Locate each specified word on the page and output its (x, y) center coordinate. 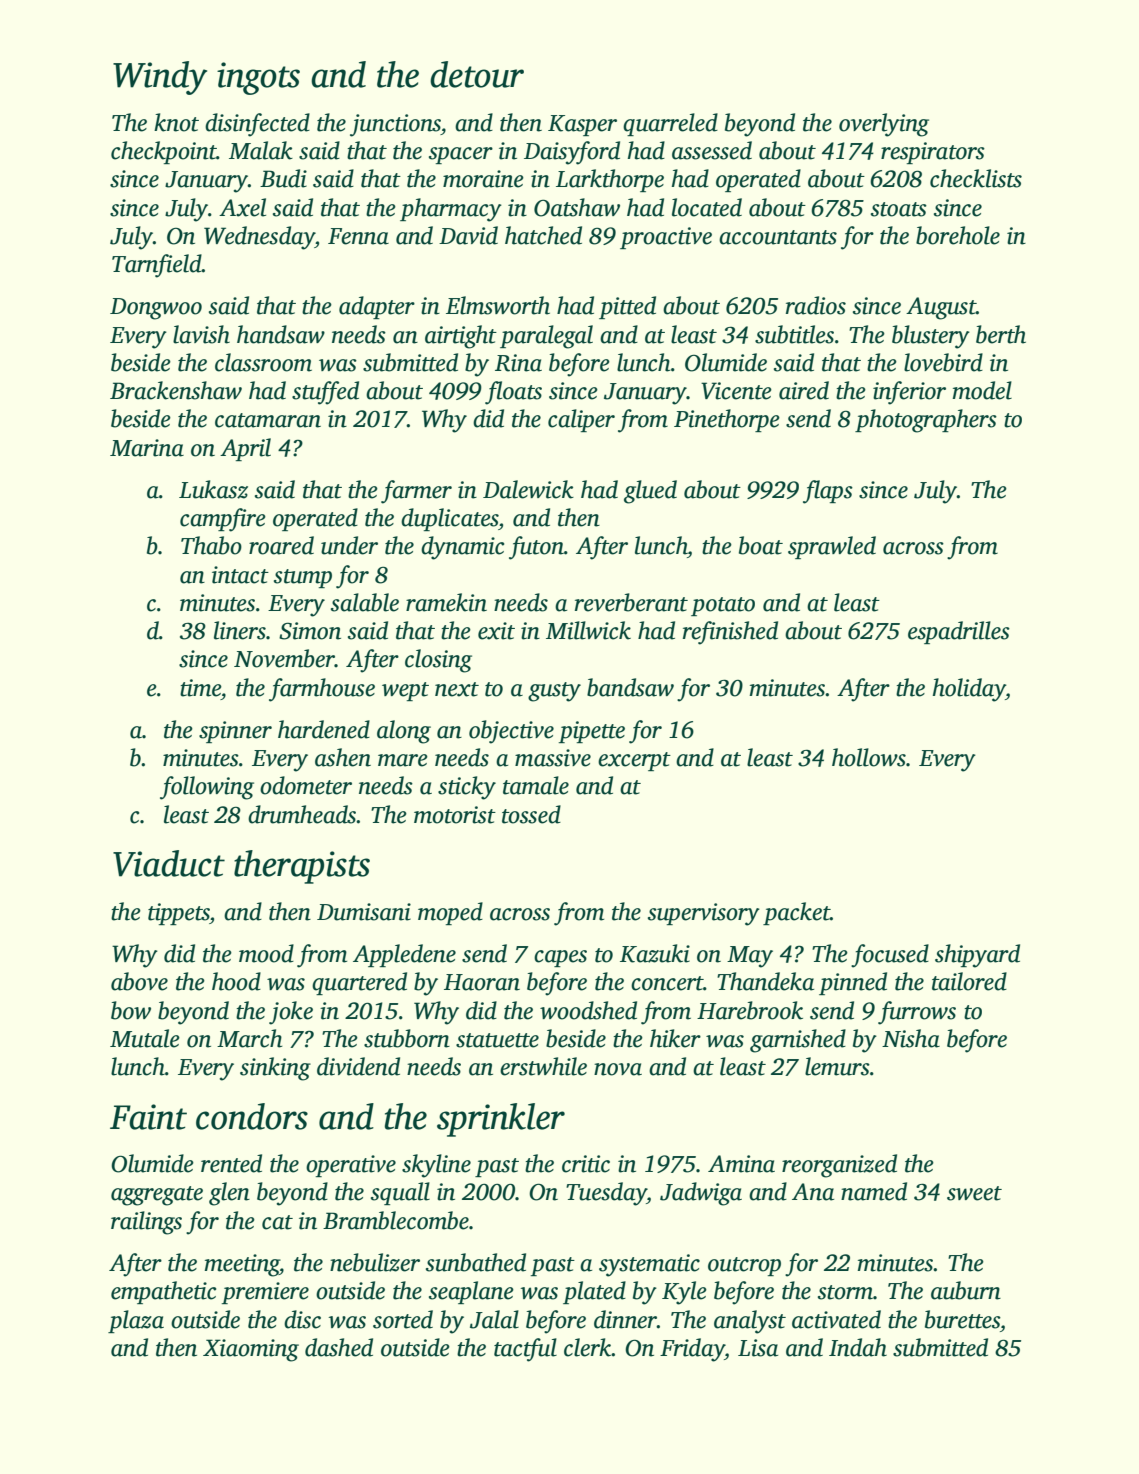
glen (229, 1194)
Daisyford (572, 153)
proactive (666, 238)
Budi (283, 178)
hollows (869, 757)
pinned (853, 983)
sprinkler (501, 1120)
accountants (778, 237)
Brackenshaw (176, 390)
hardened (324, 729)
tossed (531, 814)
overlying (884, 125)
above (139, 981)
